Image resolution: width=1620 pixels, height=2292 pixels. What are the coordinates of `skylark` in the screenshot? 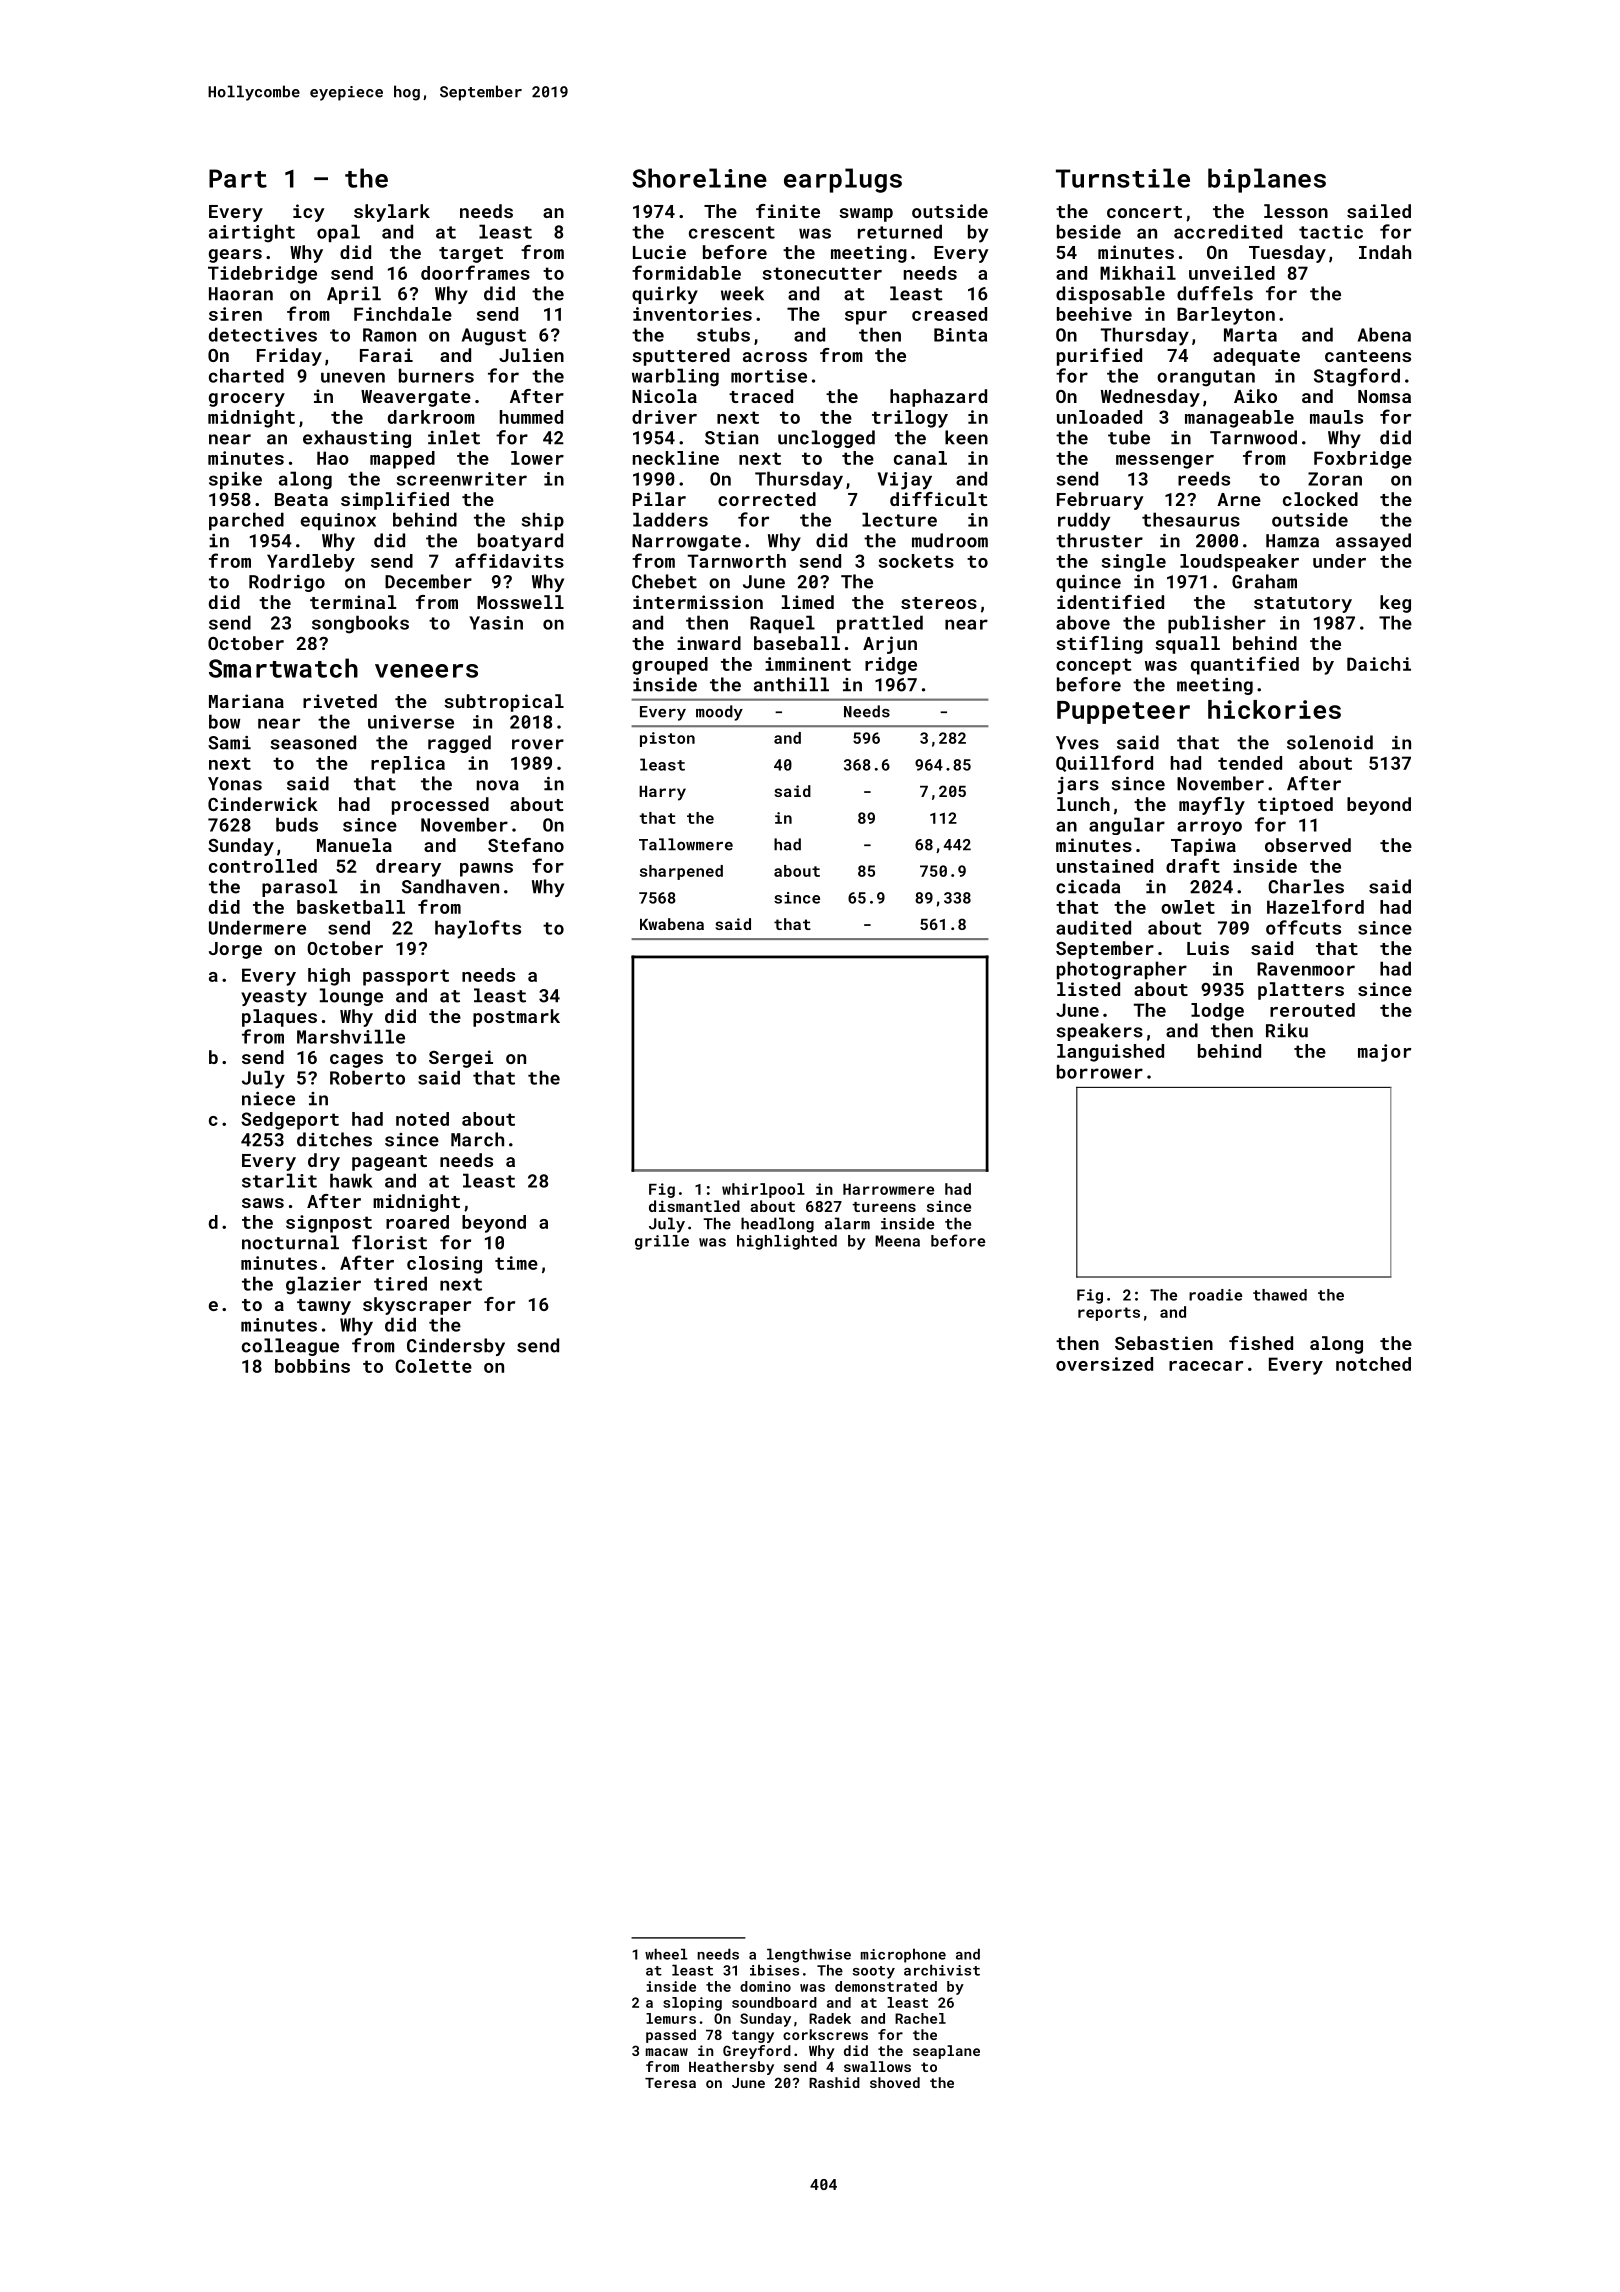 It's located at (392, 213).
